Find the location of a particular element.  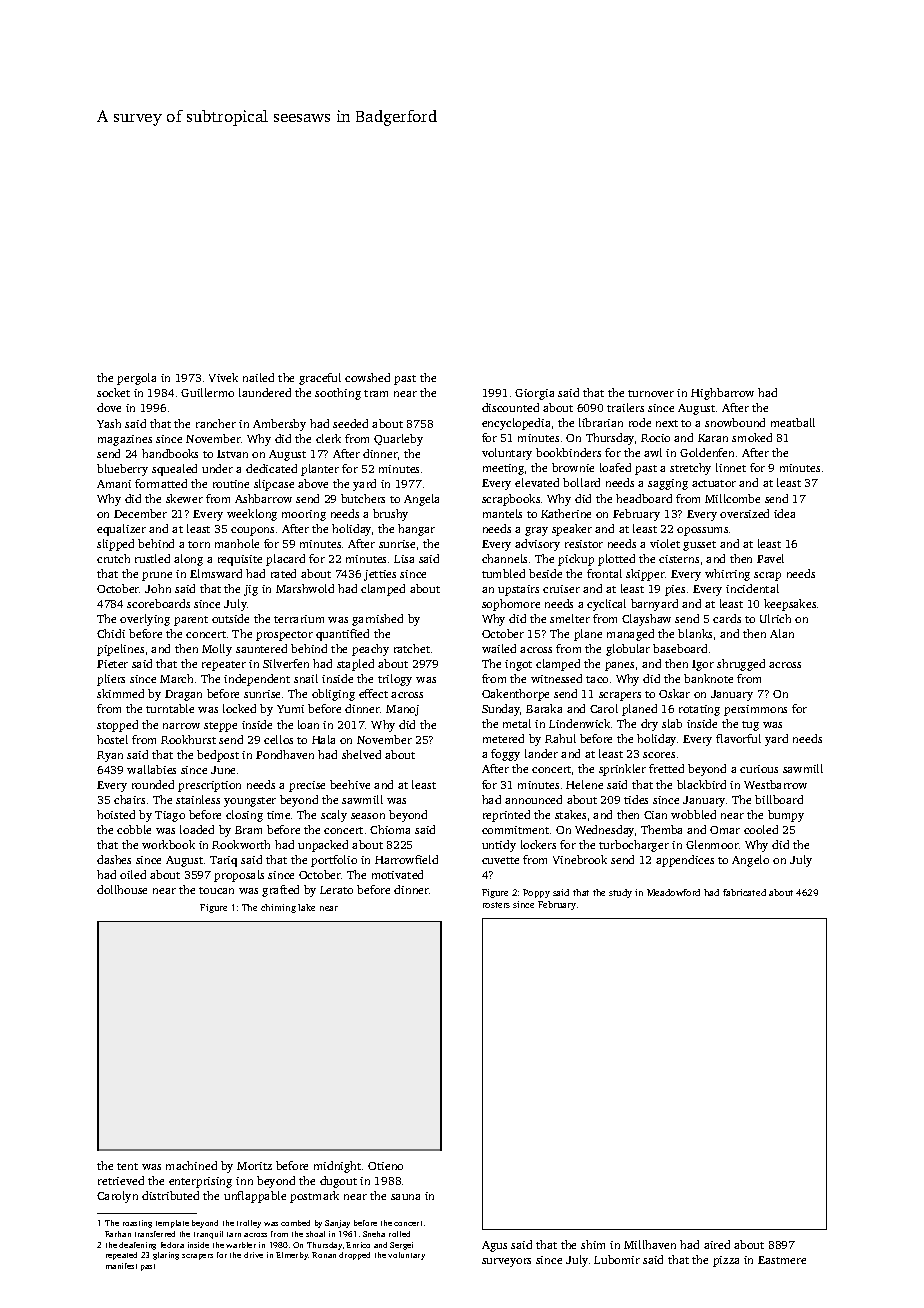

aired is located at coordinates (717, 1244).
